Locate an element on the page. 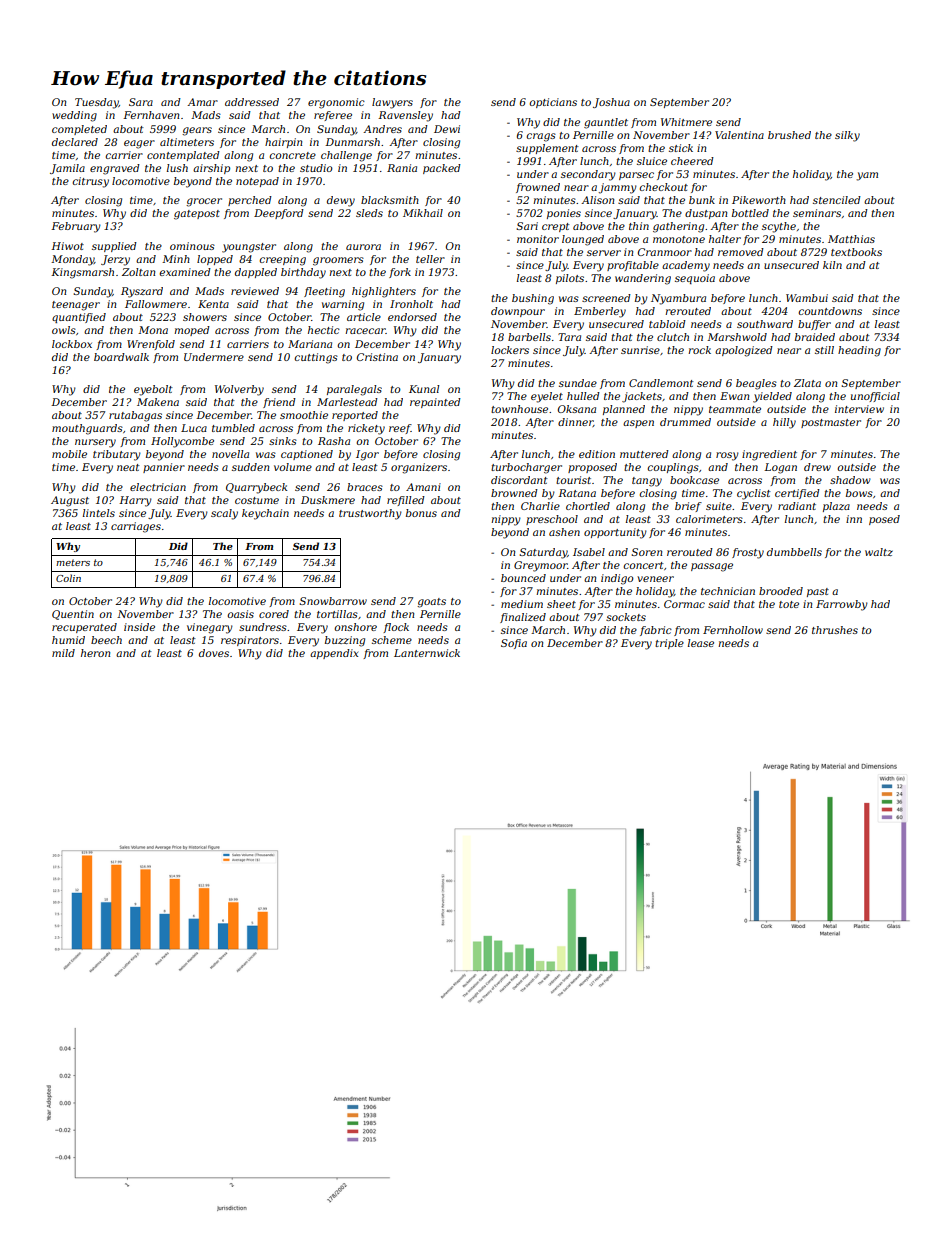 This page has height=1233, width=952. drew is located at coordinates (817, 467).
